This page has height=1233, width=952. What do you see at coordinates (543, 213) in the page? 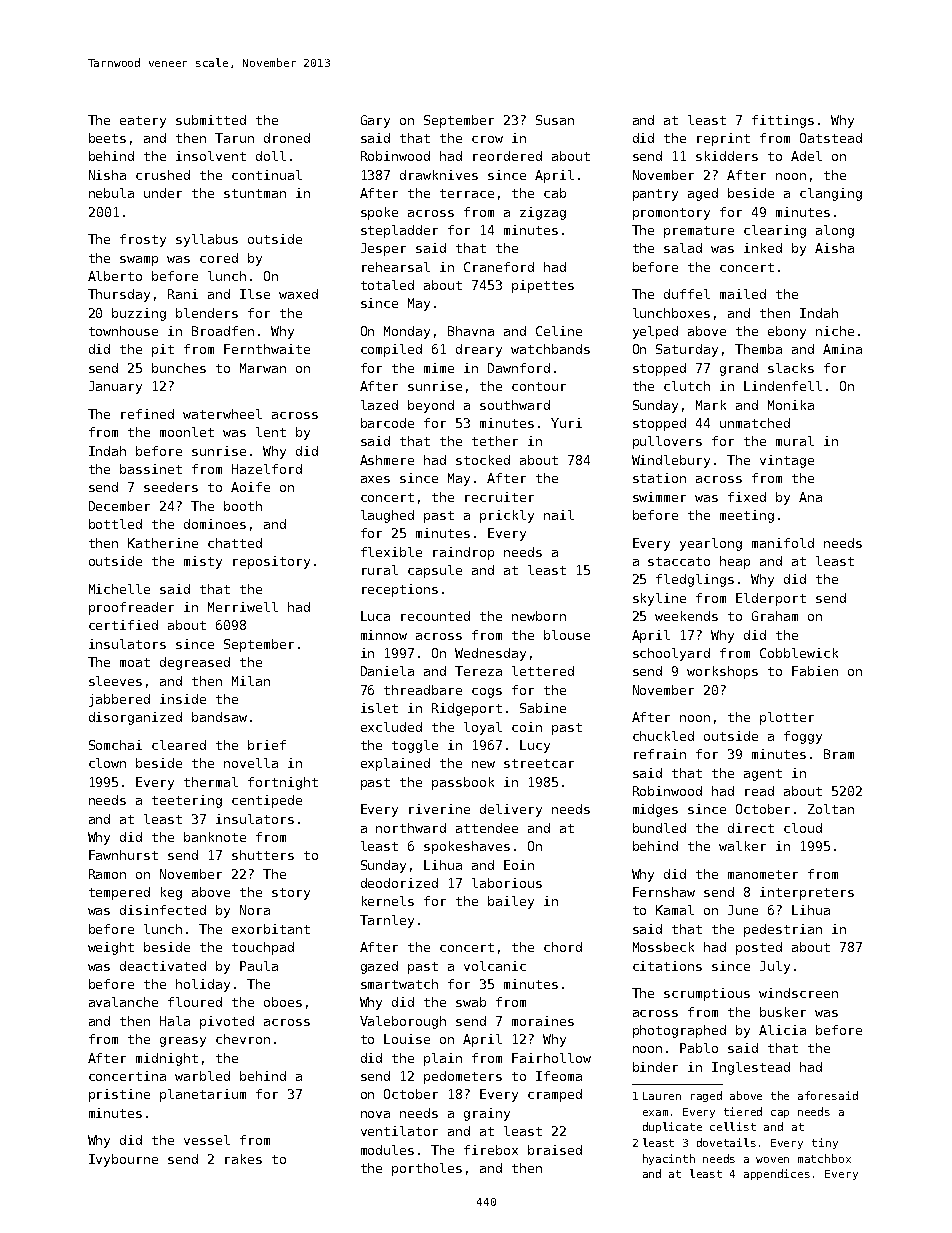
I see `zigzag` at bounding box center [543, 213].
